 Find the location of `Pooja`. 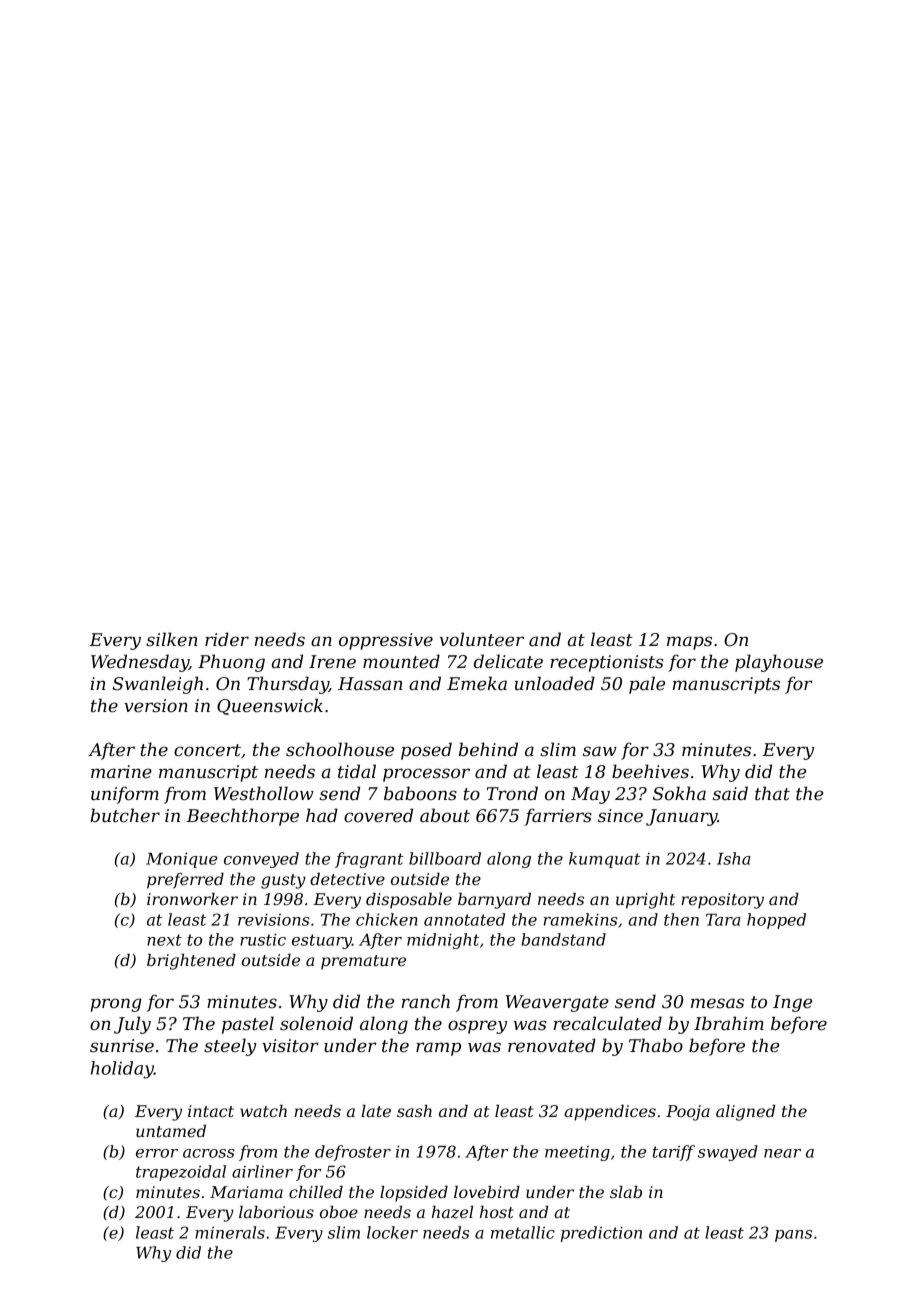

Pooja is located at coordinates (688, 1113).
